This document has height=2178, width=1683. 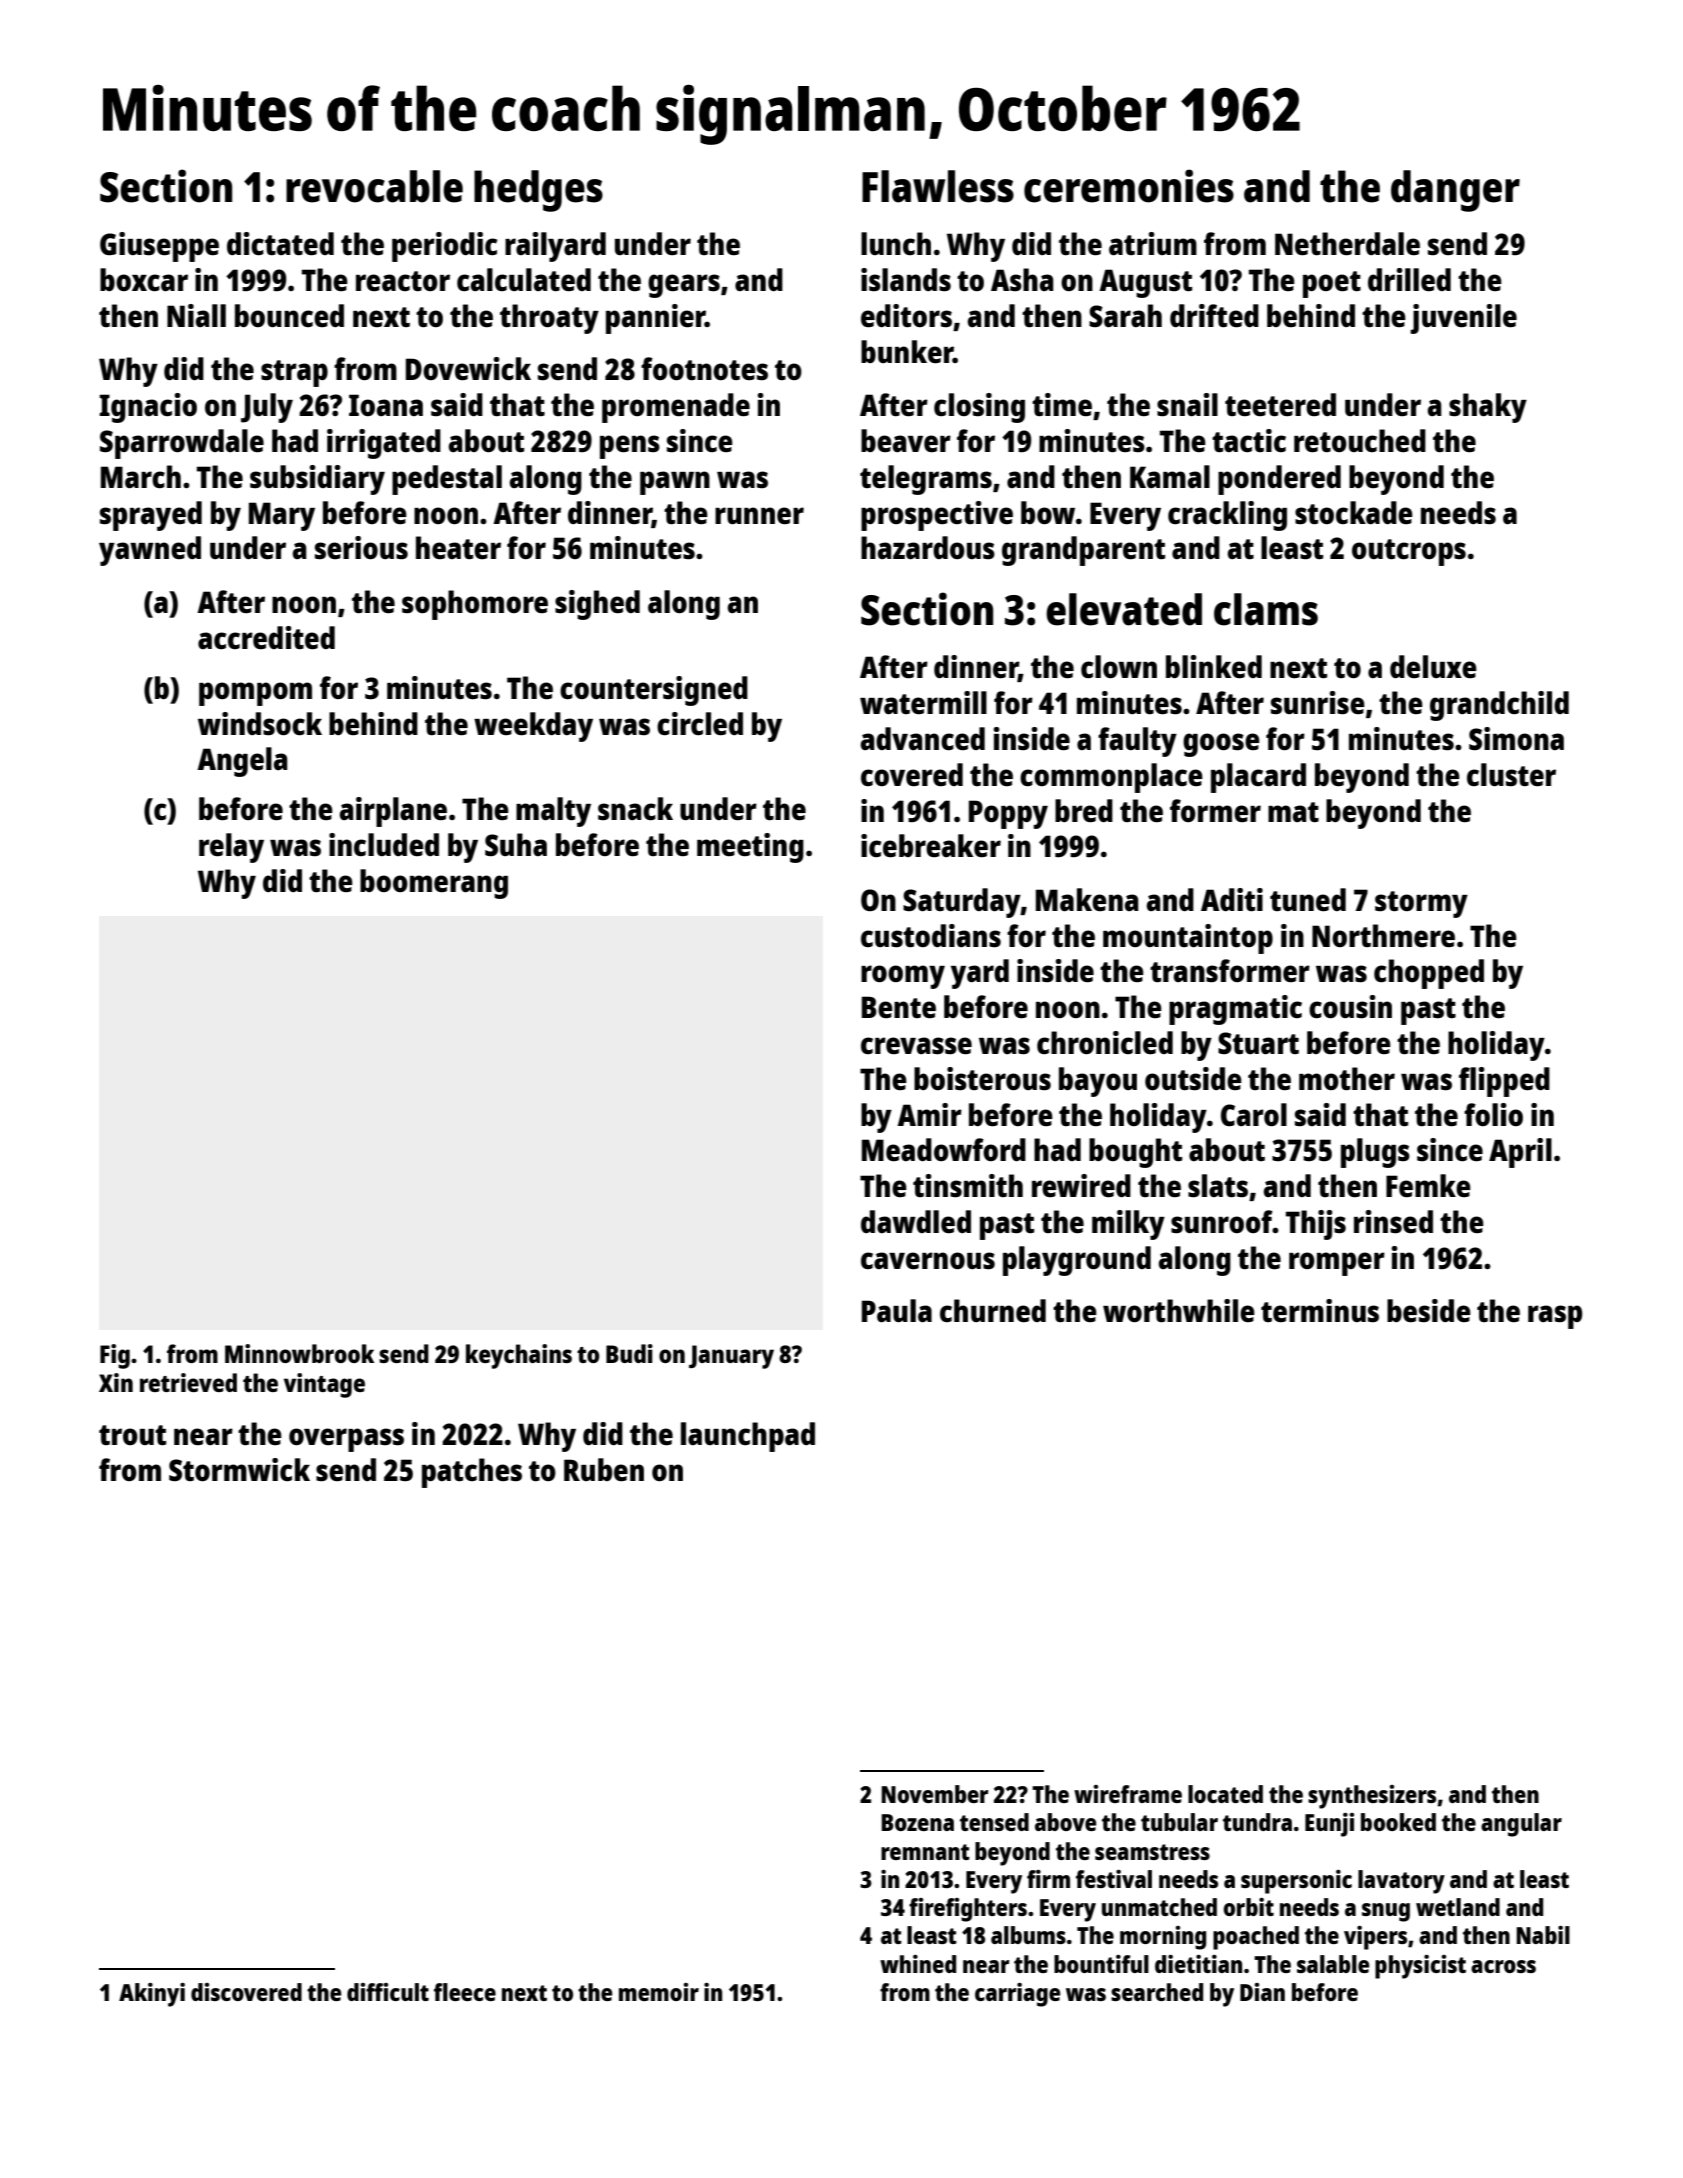 I want to click on hedges, so click(x=538, y=191).
